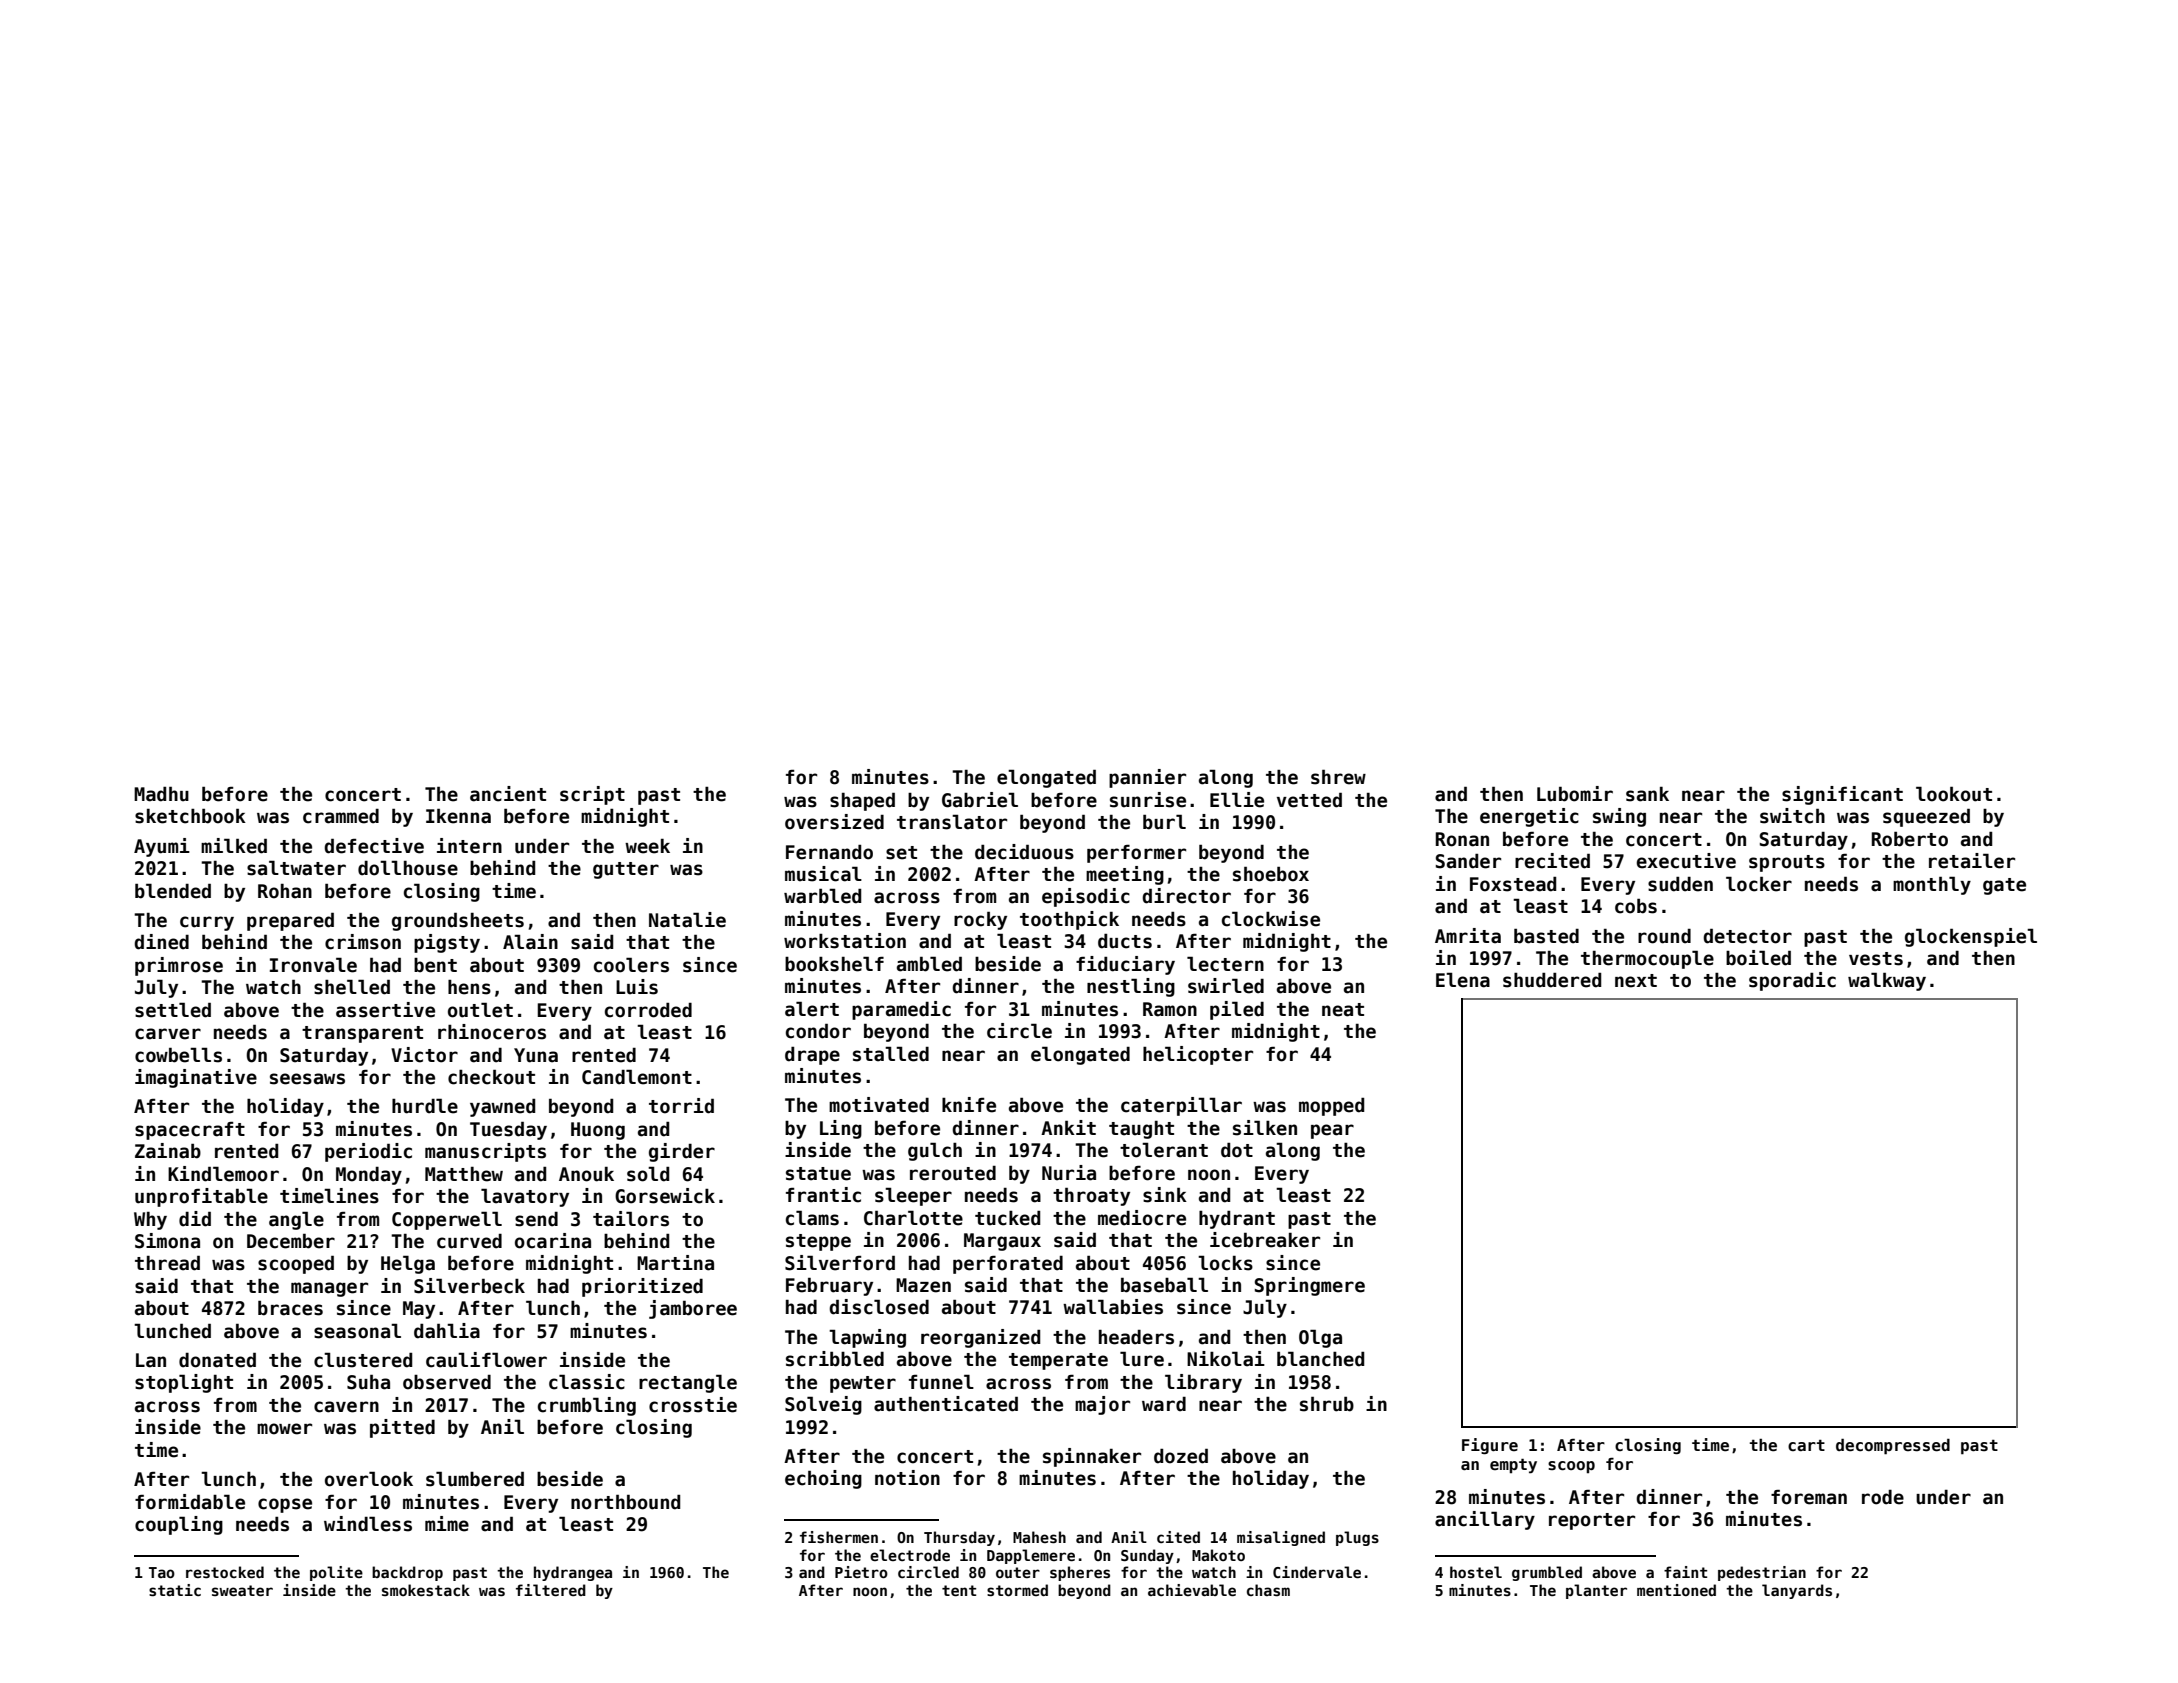  I want to click on Tuesday, so click(508, 1130).
